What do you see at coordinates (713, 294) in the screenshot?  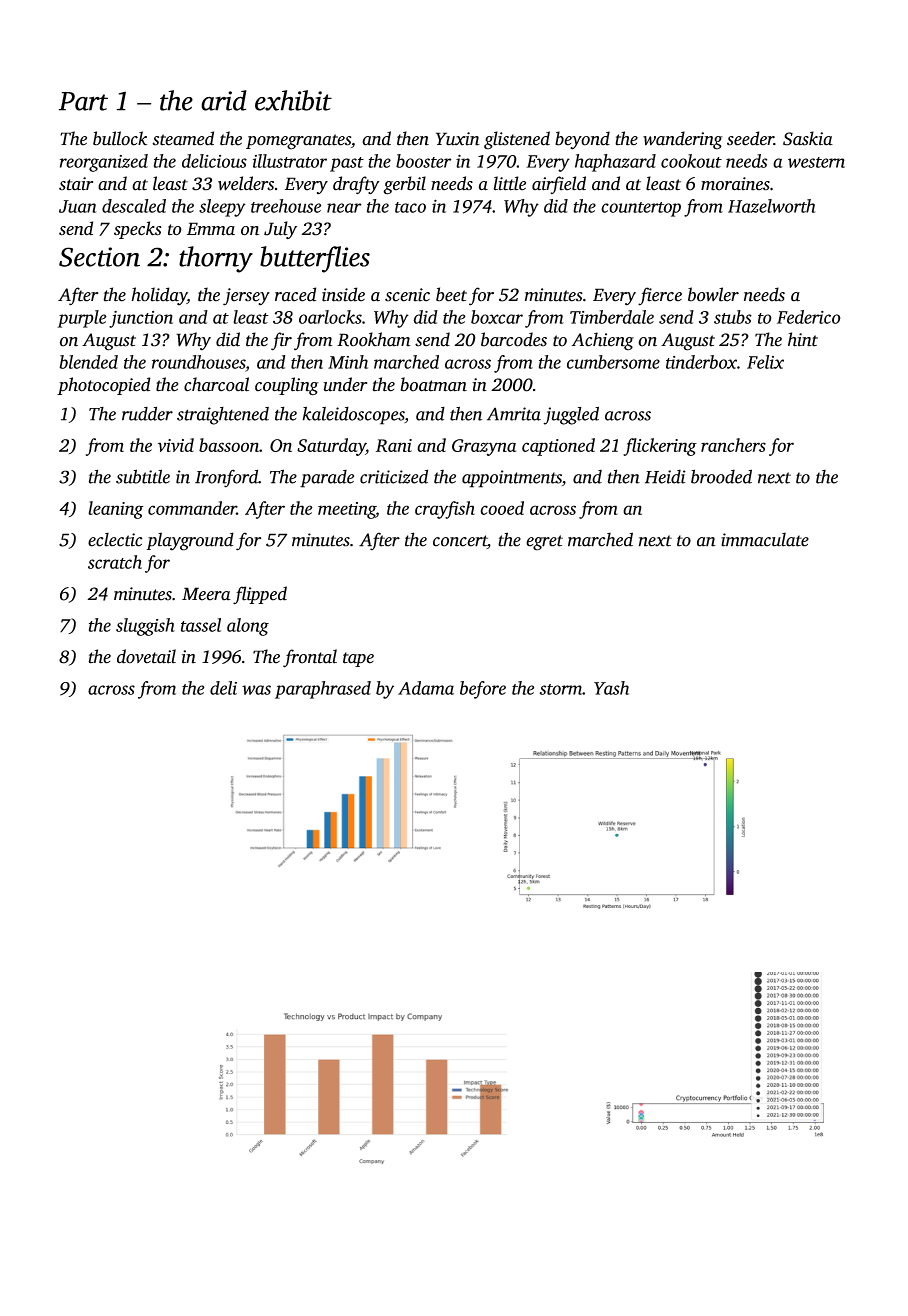 I see `bowler` at bounding box center [713, 294].
